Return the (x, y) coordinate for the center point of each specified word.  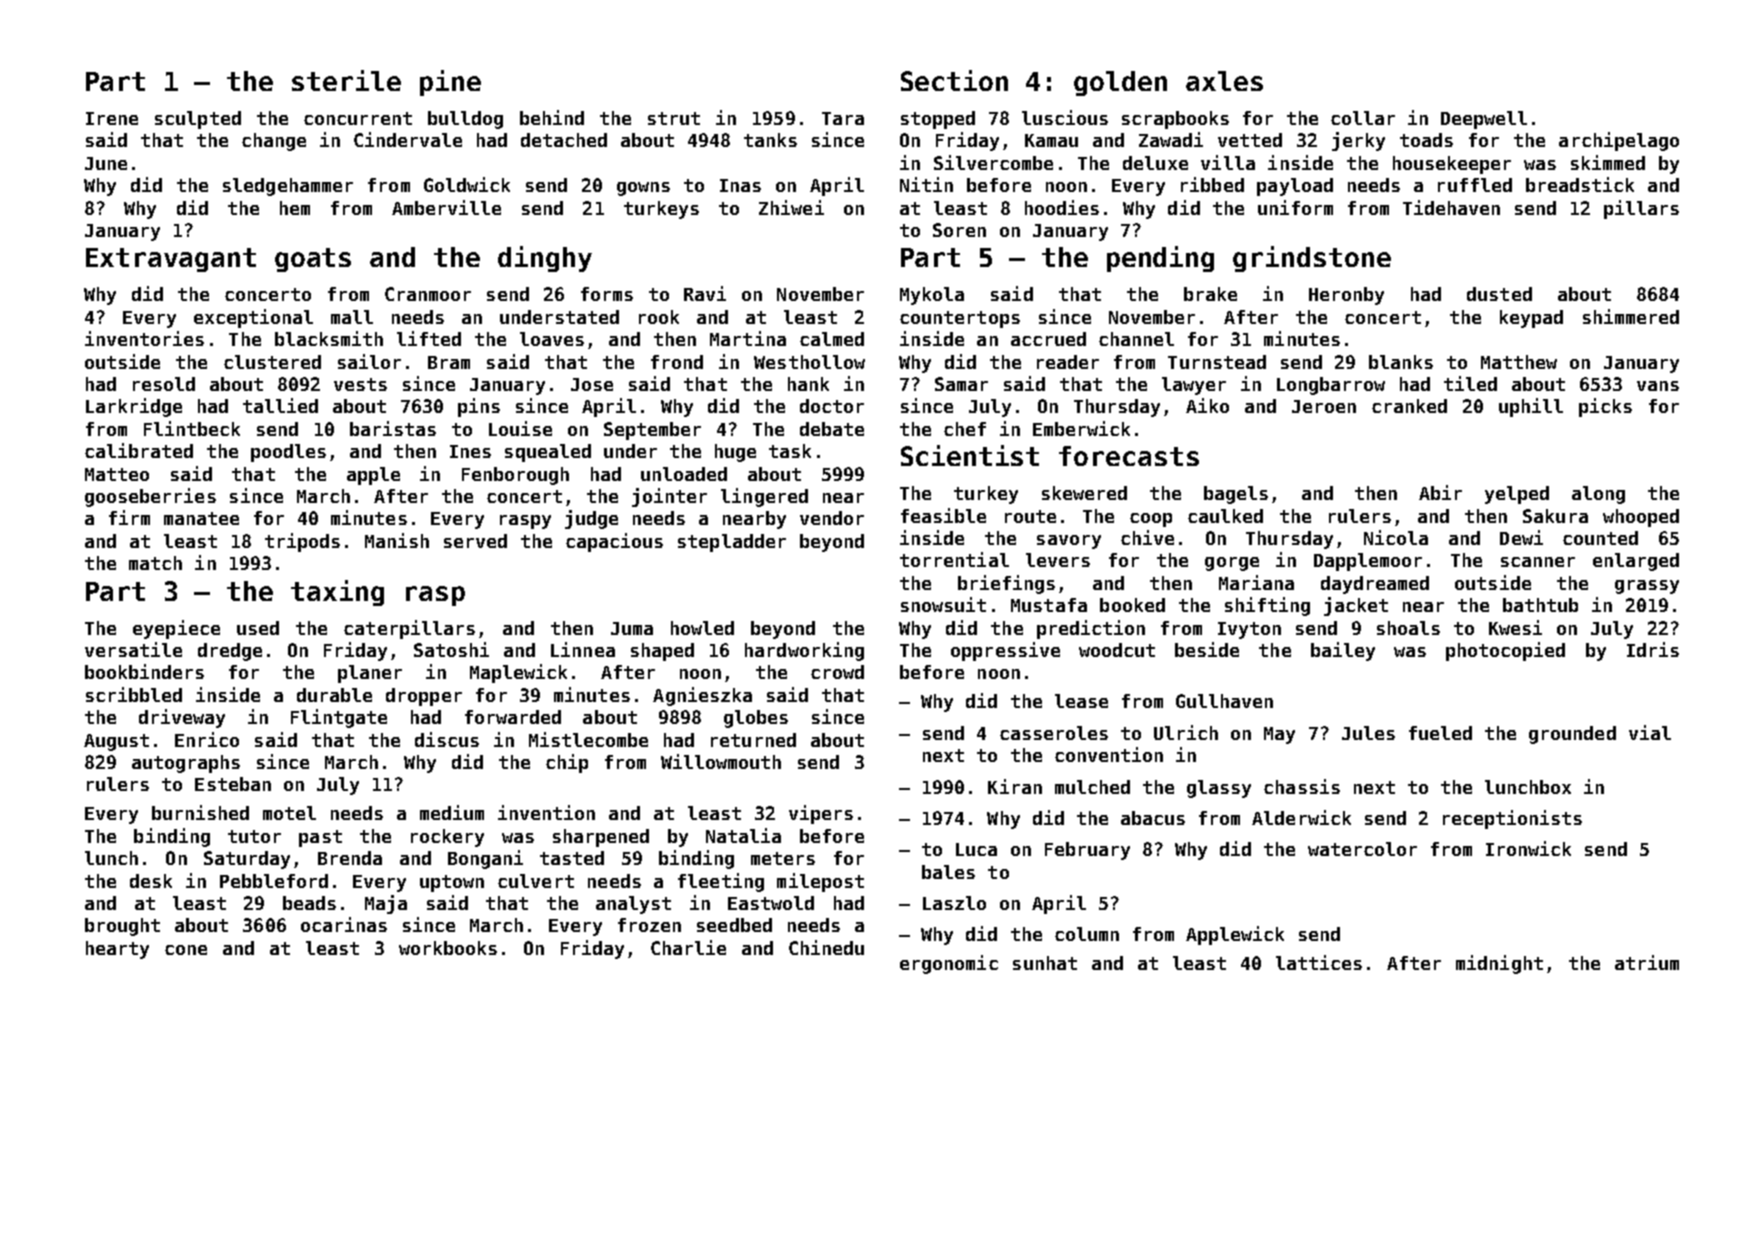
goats (313, 260)
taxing (337, 593)
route (1030, 516)
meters (783, 858)
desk (151, 881)
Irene (112, 118)
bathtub (1540, 605)
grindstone (1312, 259)
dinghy (545, 259)
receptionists (1512, 819)
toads (1426, 140)
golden (1120, 83)
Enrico (207, 739)
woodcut (1117, 650)
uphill (1531, 407)
